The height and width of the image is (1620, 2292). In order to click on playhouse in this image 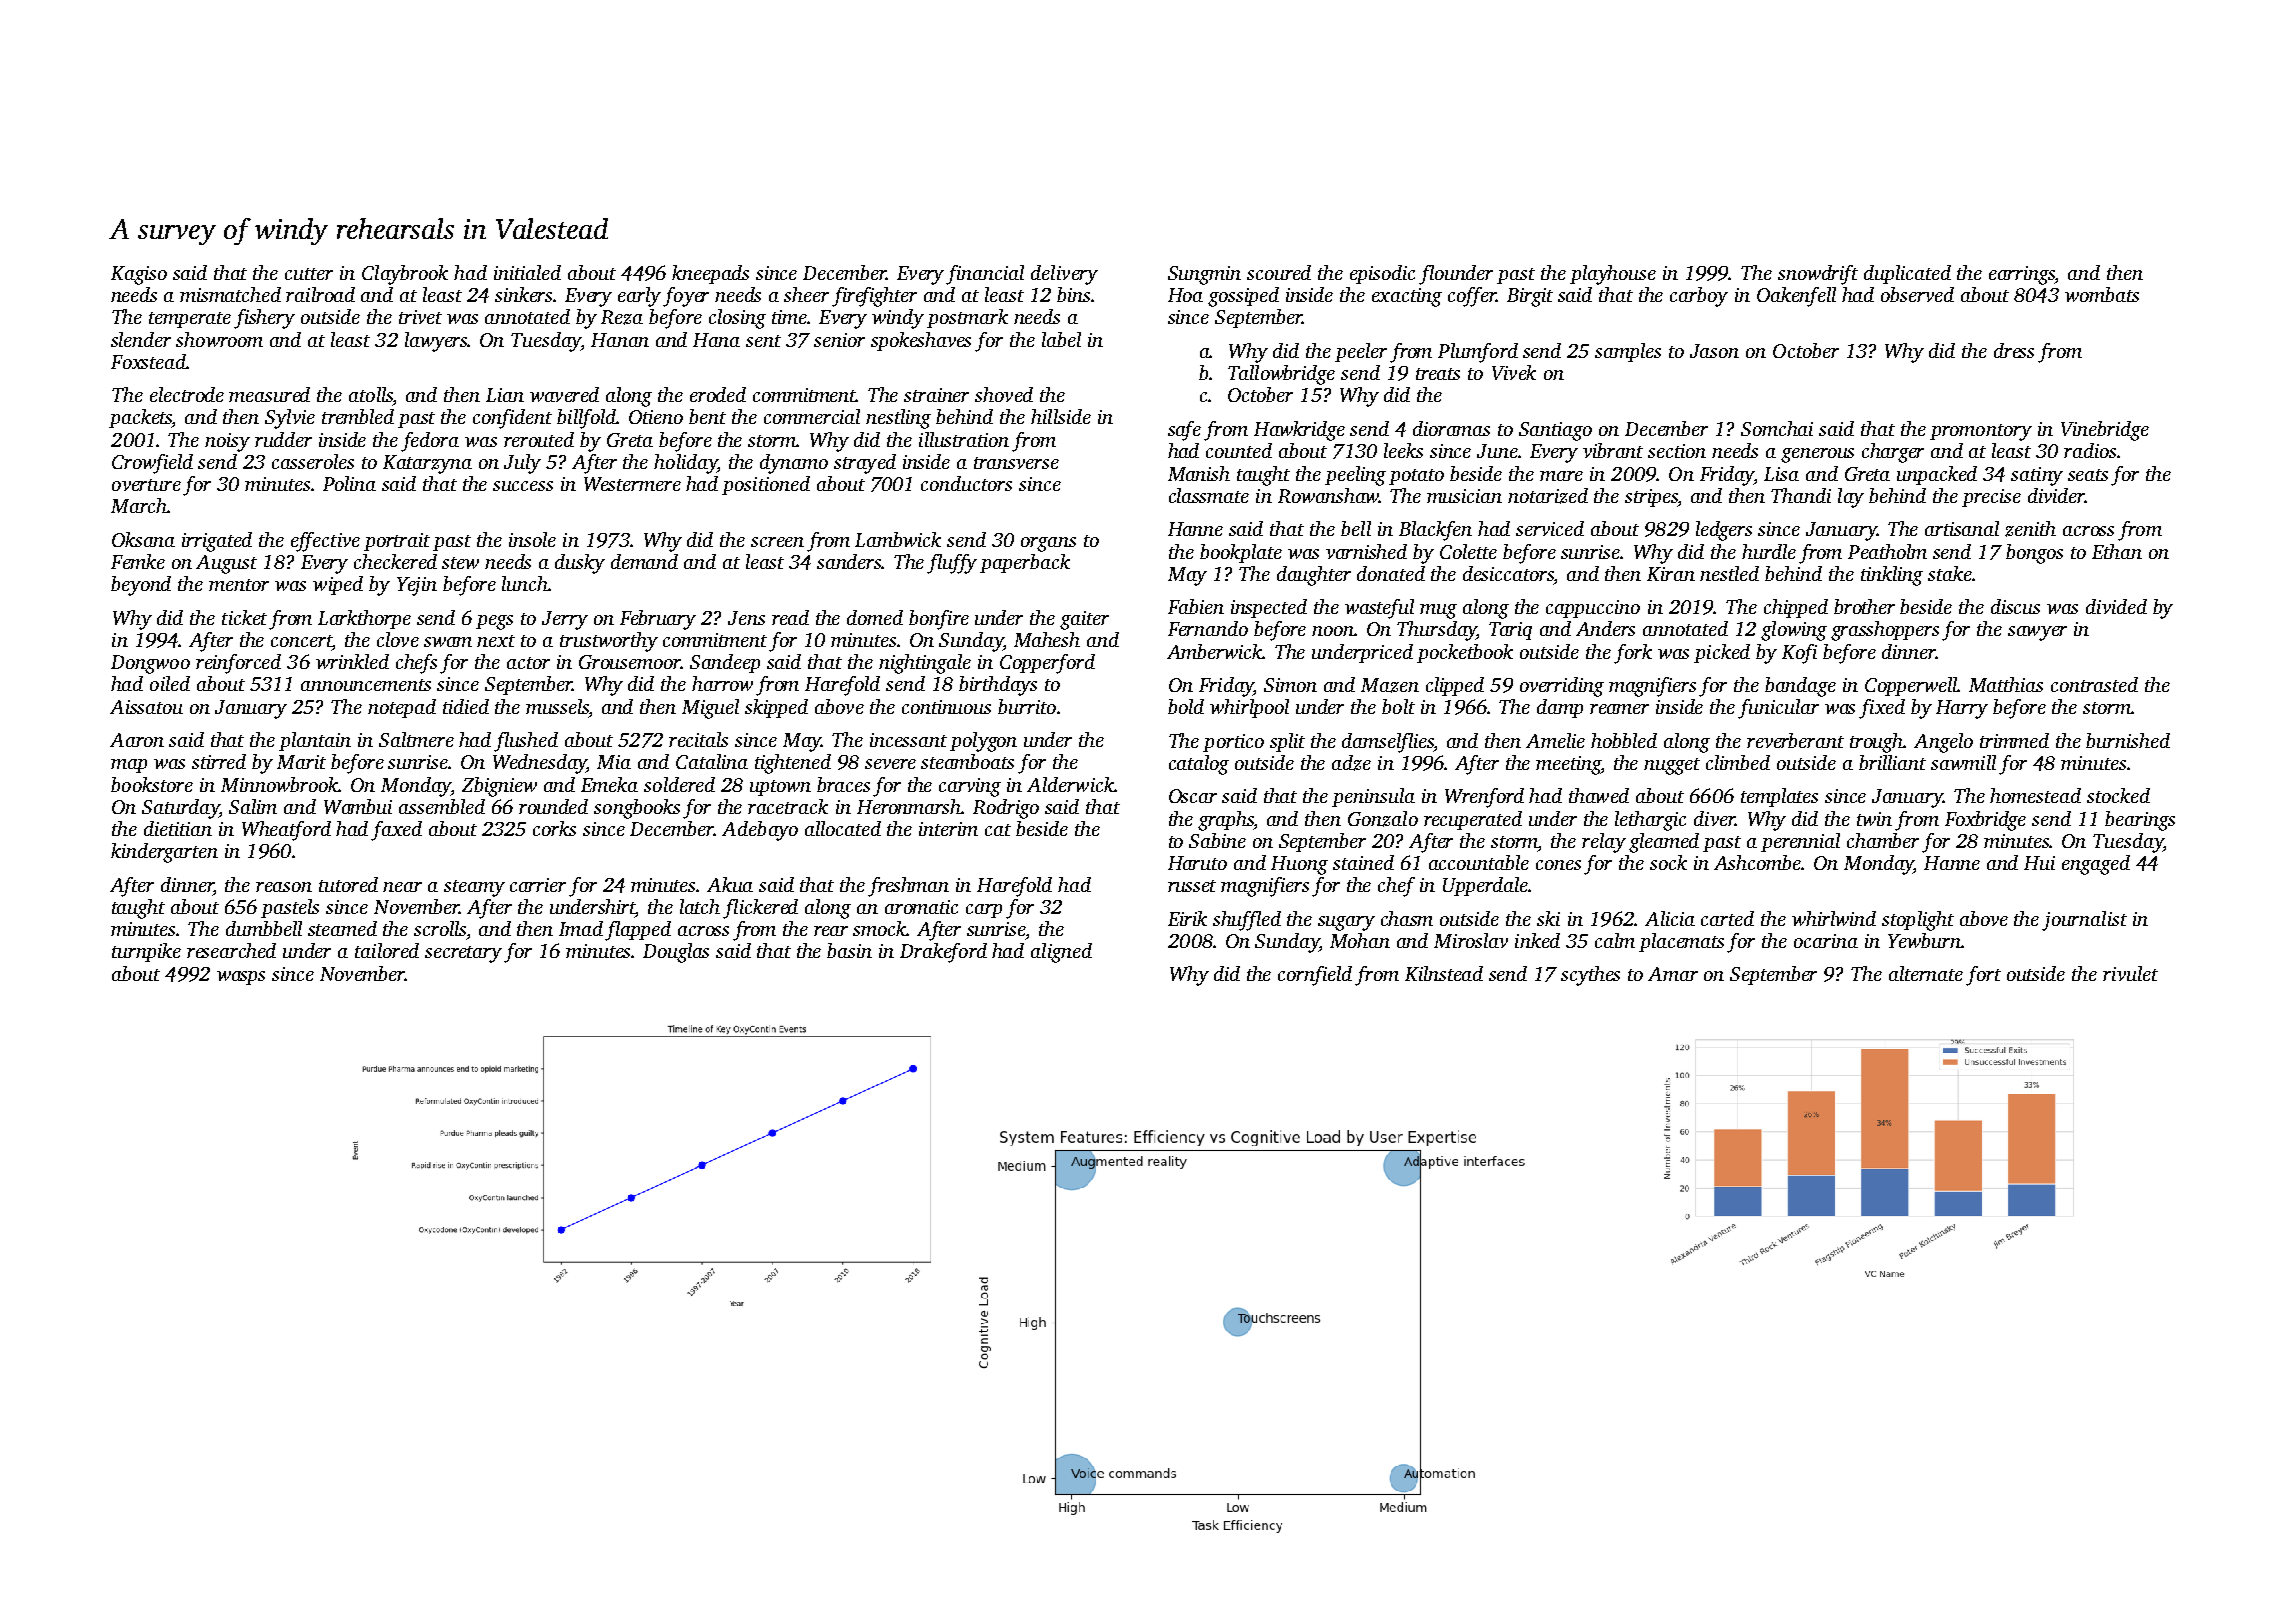, I will do `click(1613, 275)`.
